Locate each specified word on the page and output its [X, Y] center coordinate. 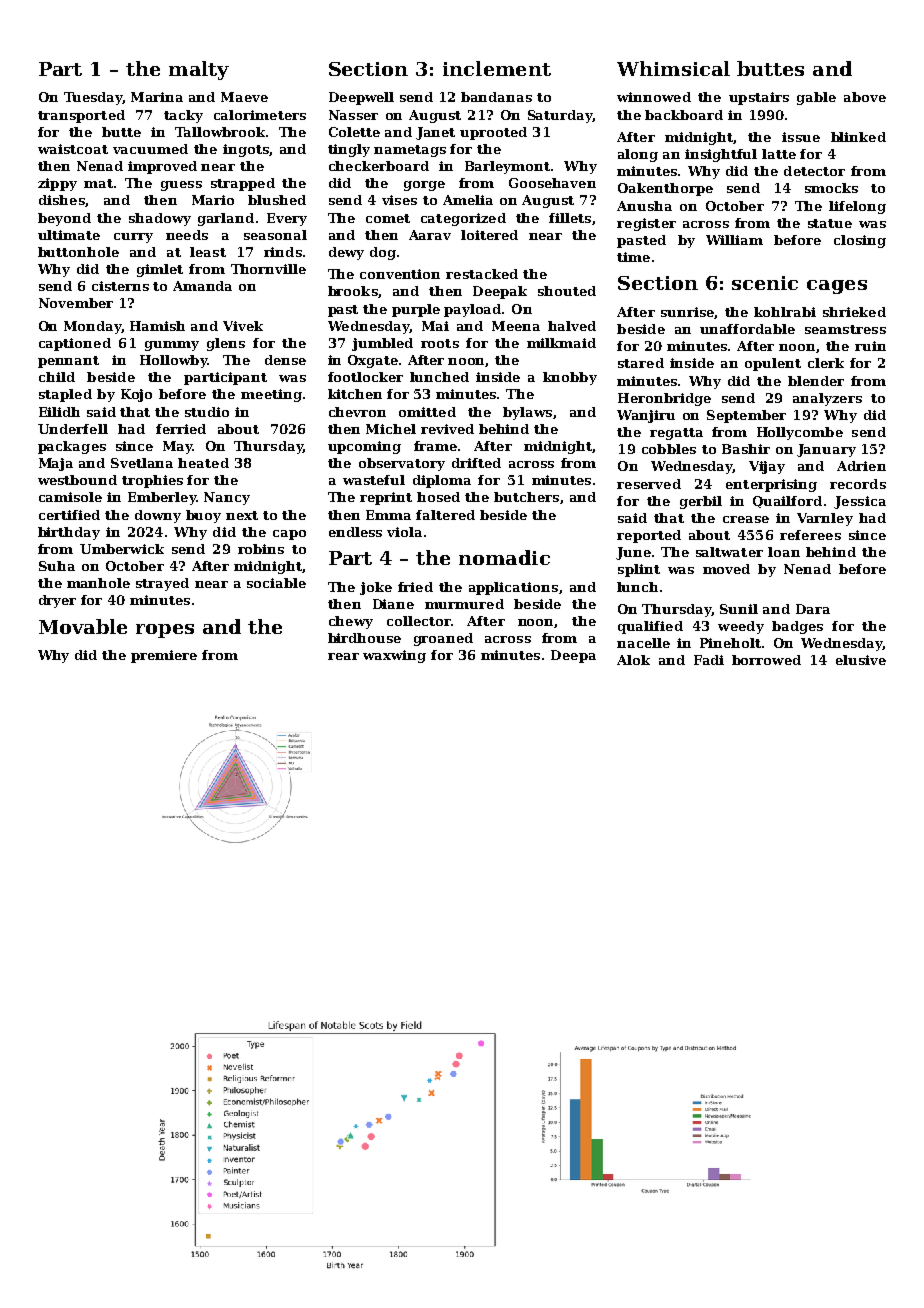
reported [649, 536]
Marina [157, 97]
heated [203, 463]
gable [816, 98]
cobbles [669, 449]
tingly [349, 150]
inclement [497, 68]
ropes [165, 631]
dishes [62, 200]
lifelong [857, 207]
